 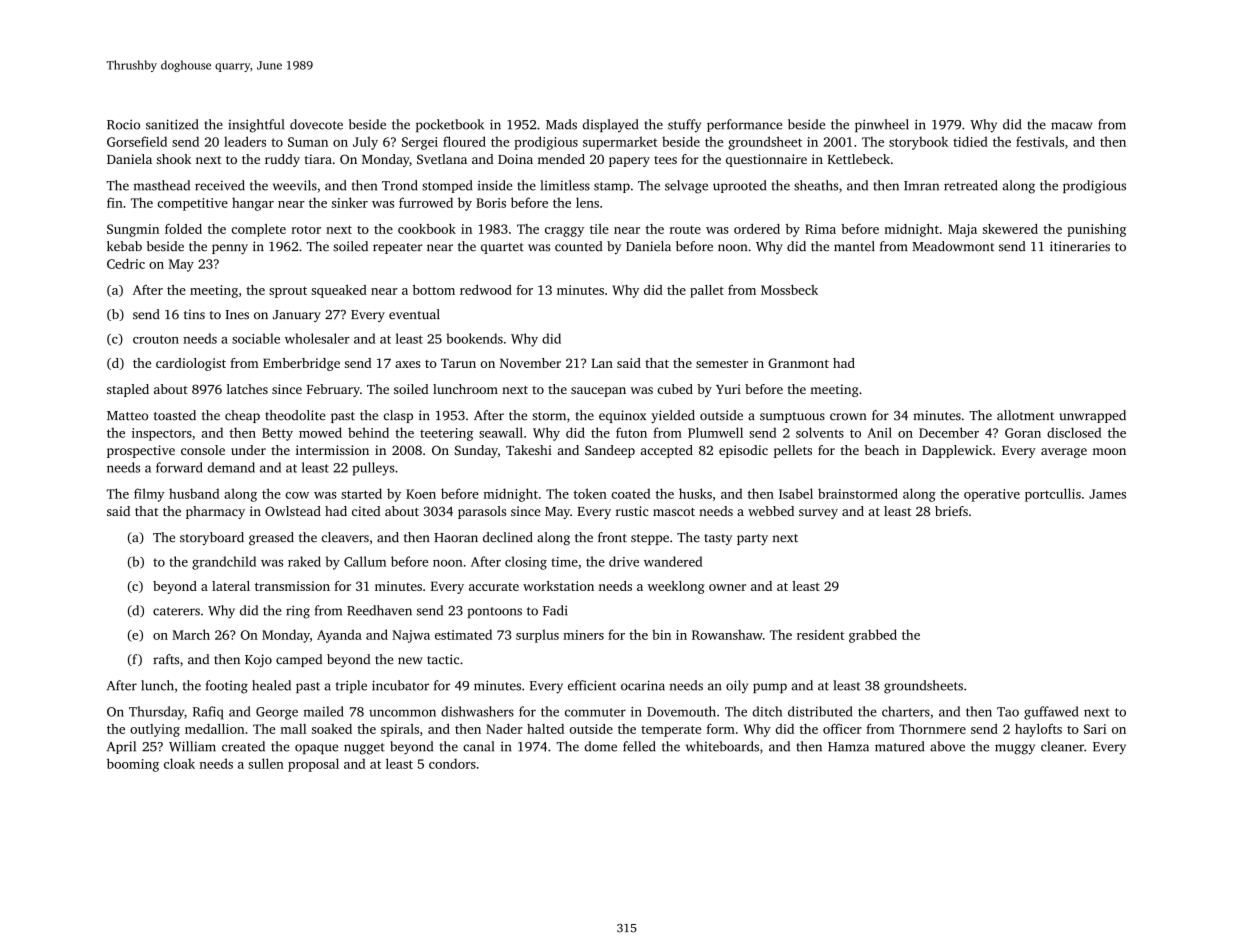 I want to click on front, so click(x=612, y=537).
